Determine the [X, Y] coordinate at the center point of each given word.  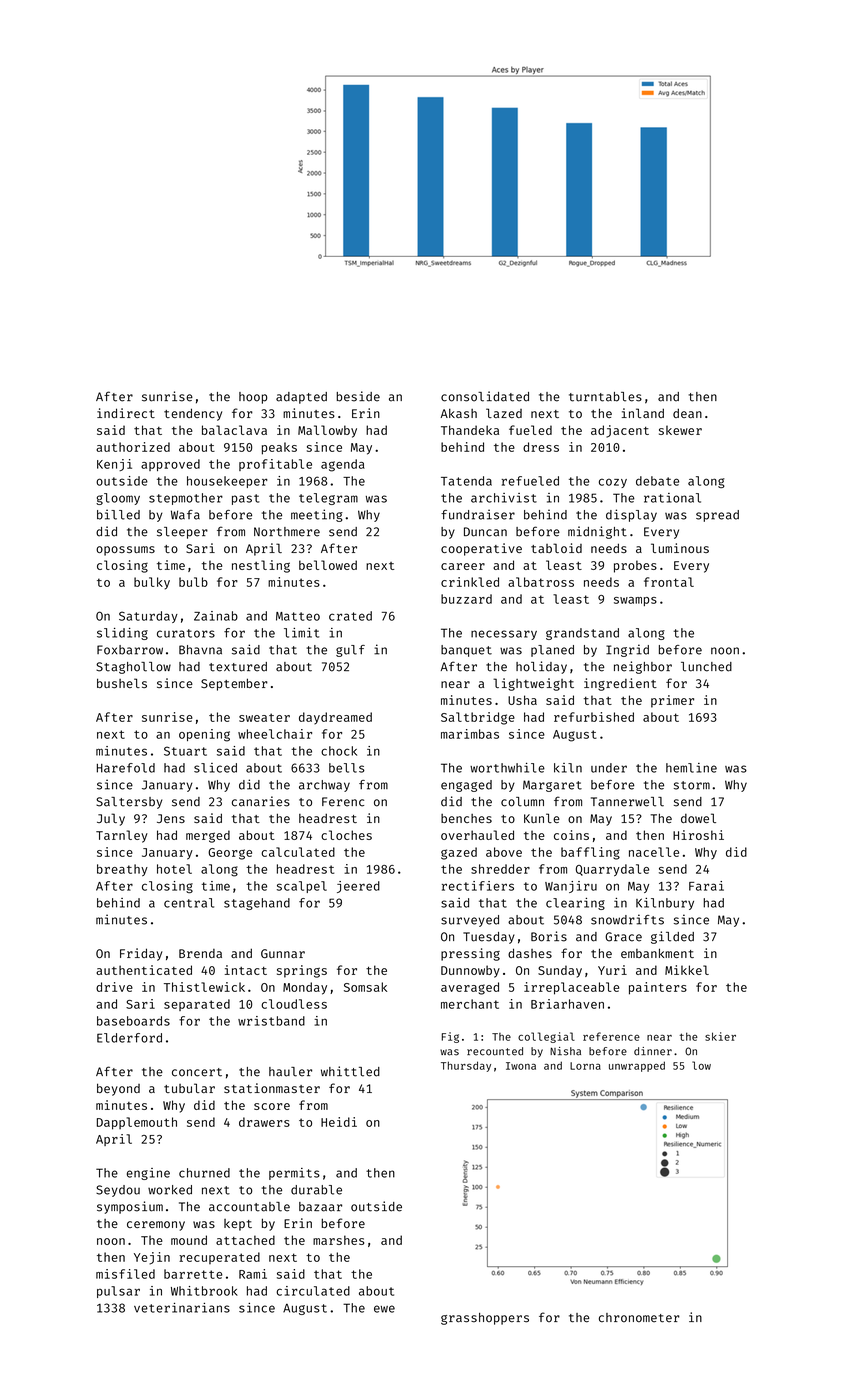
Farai [706, 886]
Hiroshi [698, 835]
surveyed [470, 921]
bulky [152, 583]
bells [347, 768]
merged [208, 836]
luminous [680, 548]
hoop [253, 398]
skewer [680, 430]
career [463, 566]
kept [238, 1225]
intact [246, 970]
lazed [504, 413]
